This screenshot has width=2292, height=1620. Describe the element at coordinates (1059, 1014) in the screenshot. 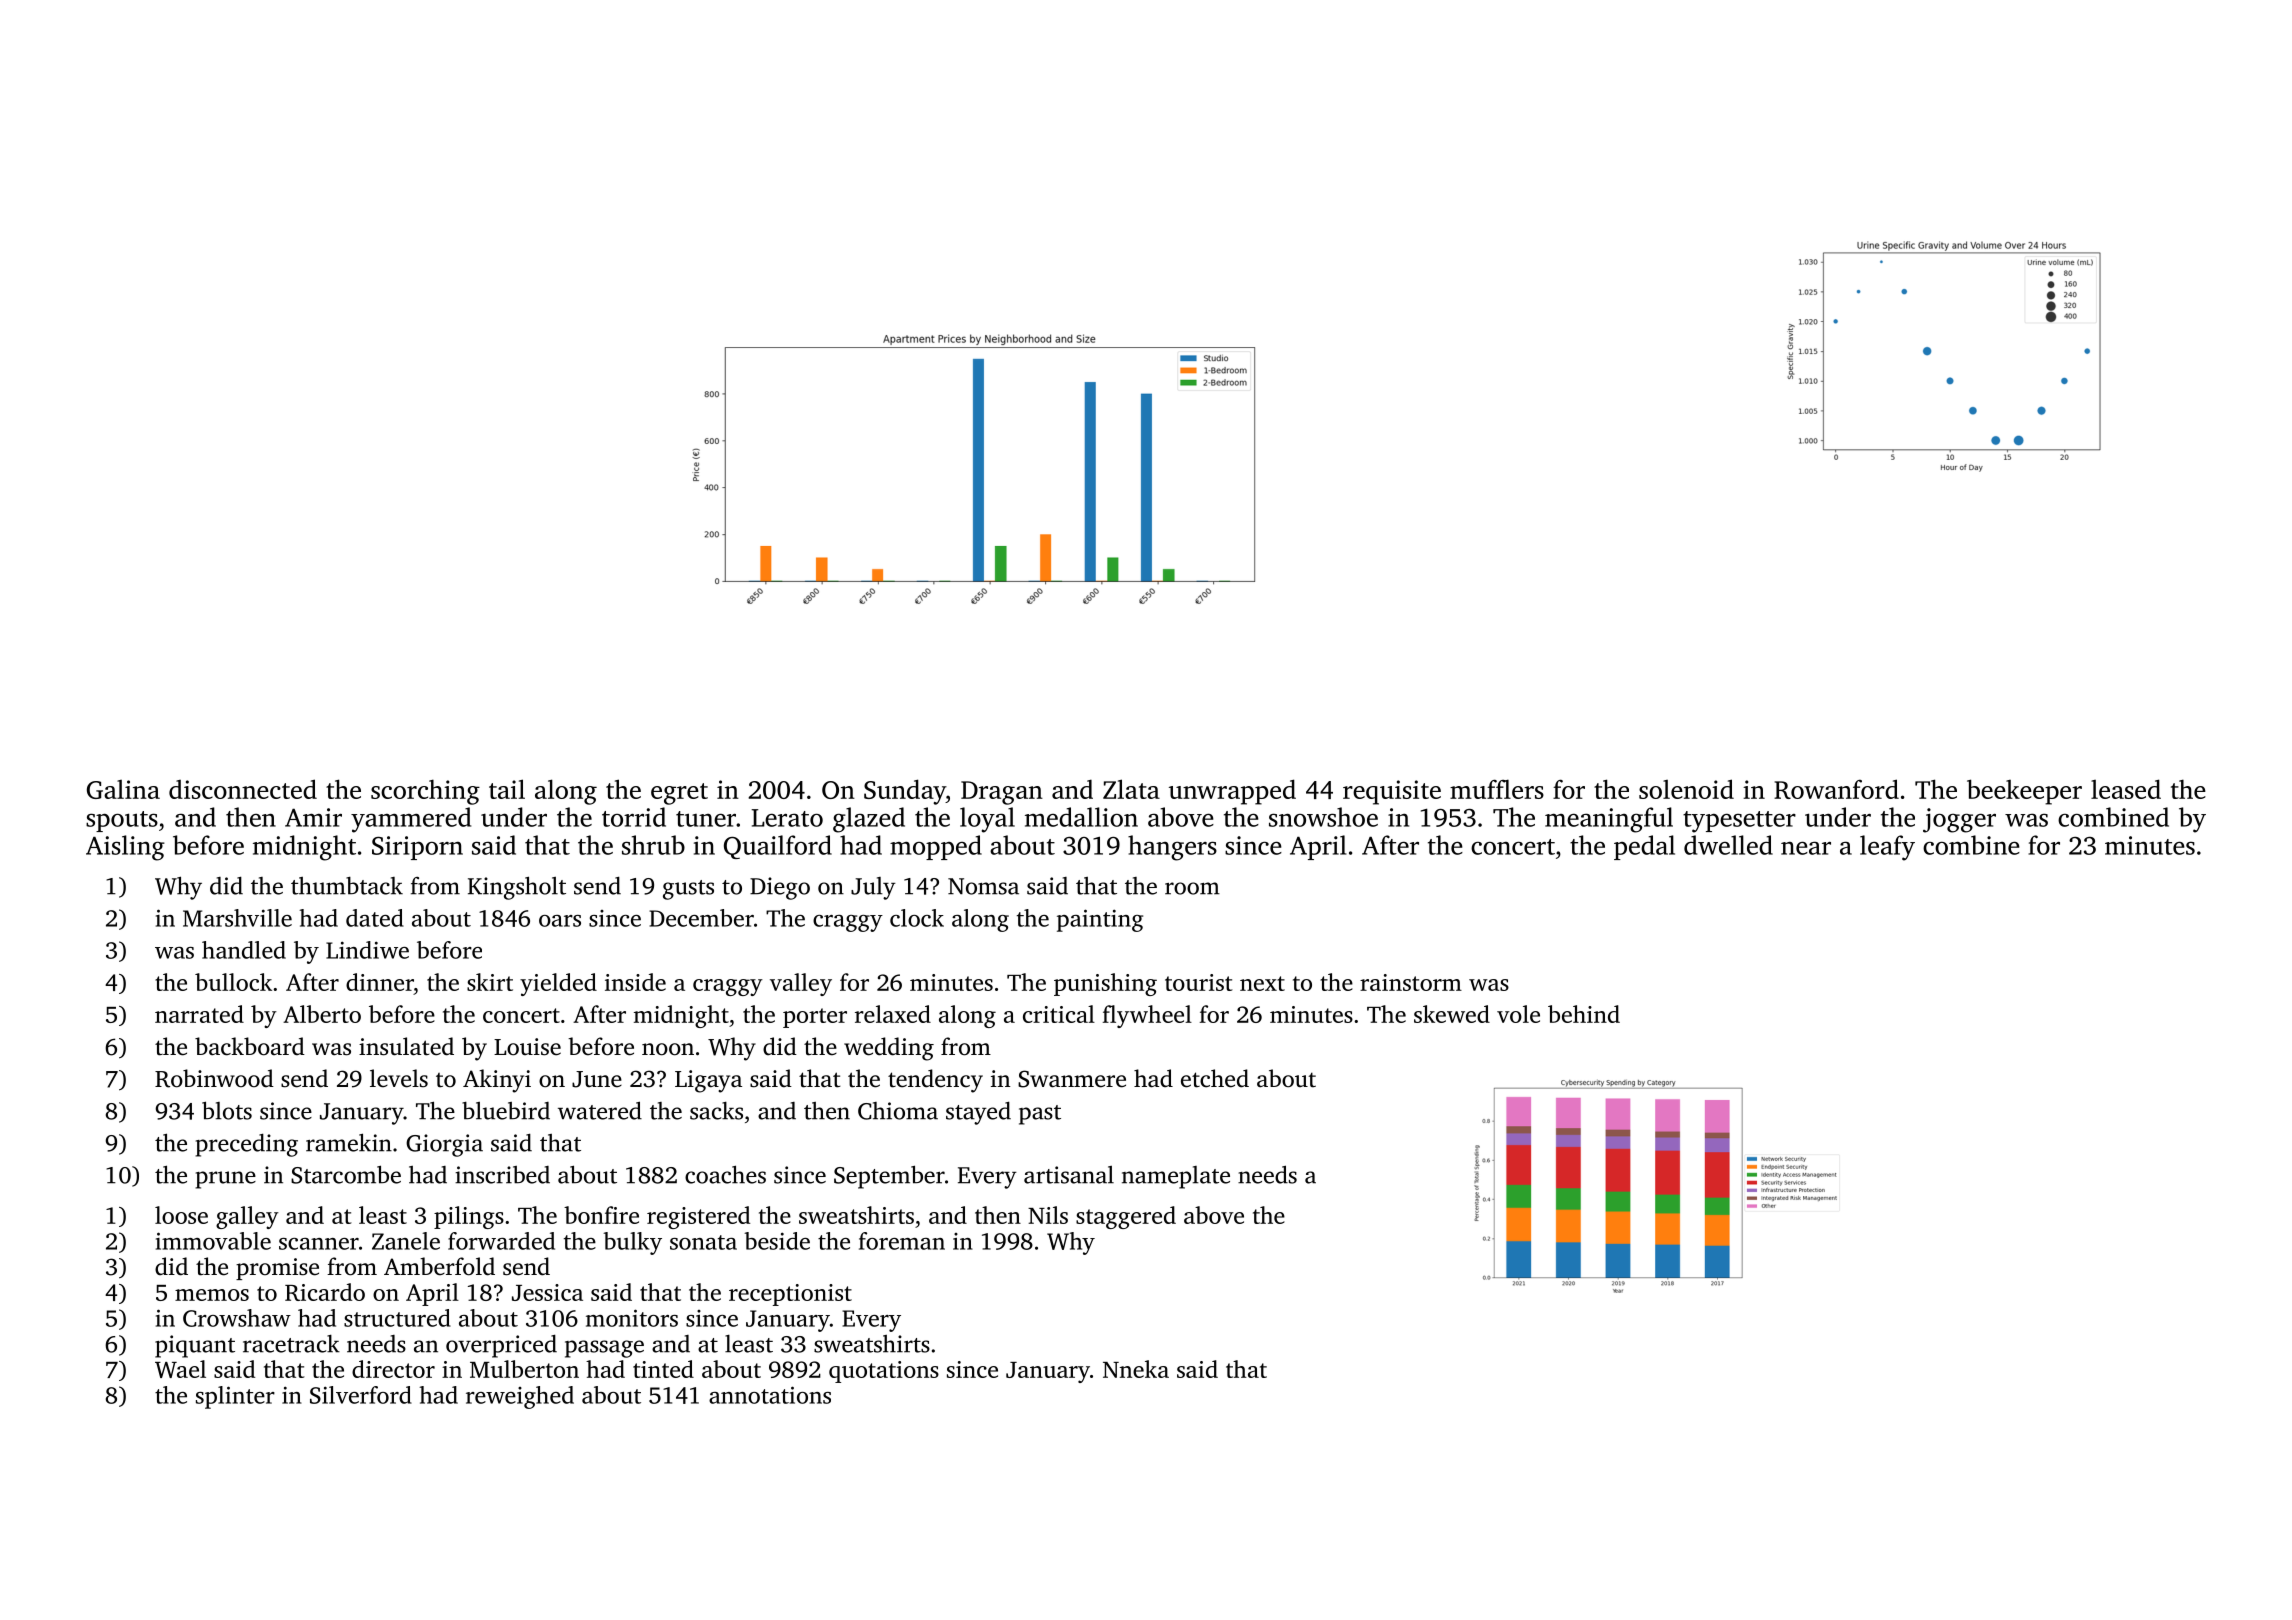

I see `critical` at that location.
